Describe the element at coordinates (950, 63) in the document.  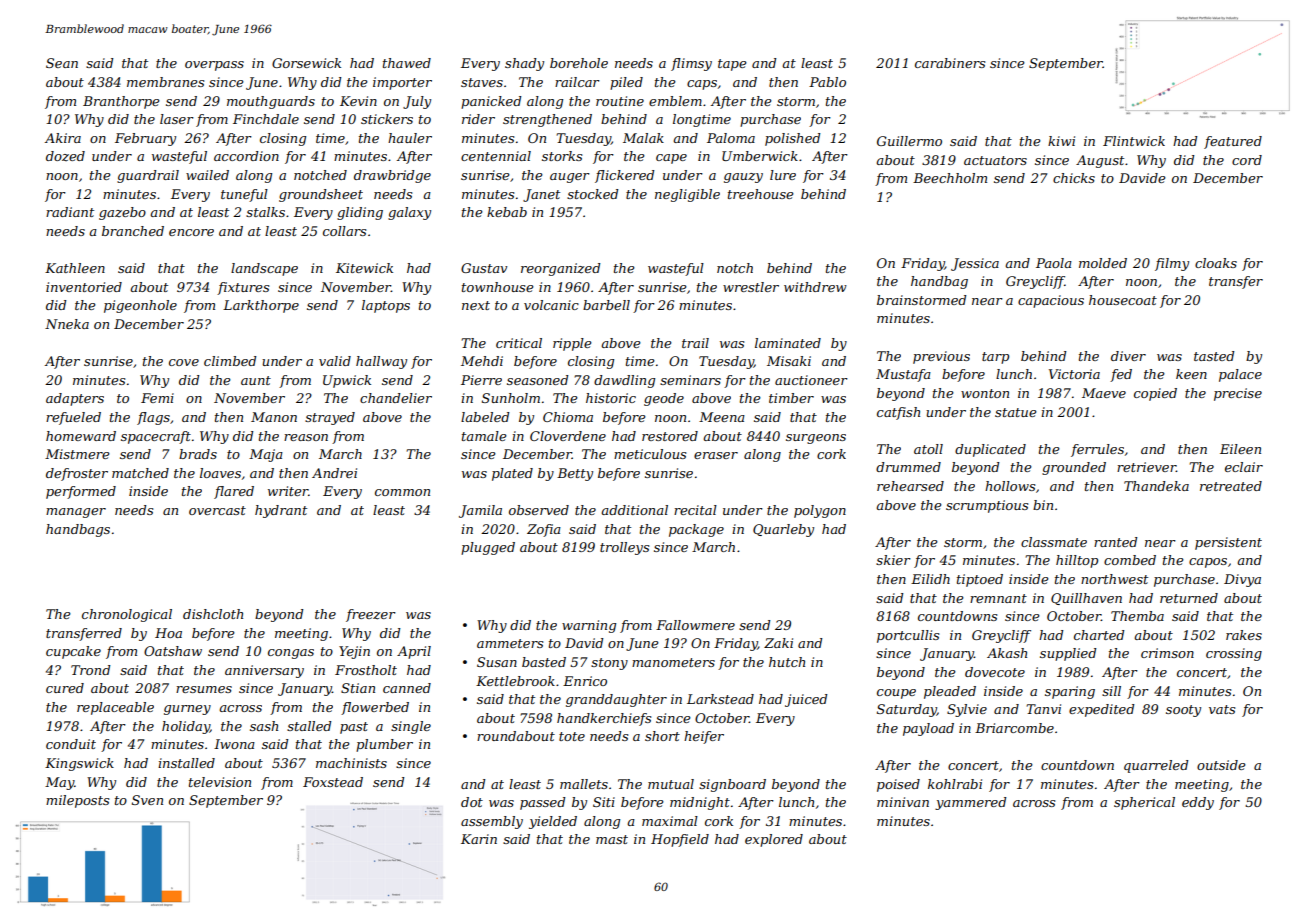
I see `carabiners` at that location.
